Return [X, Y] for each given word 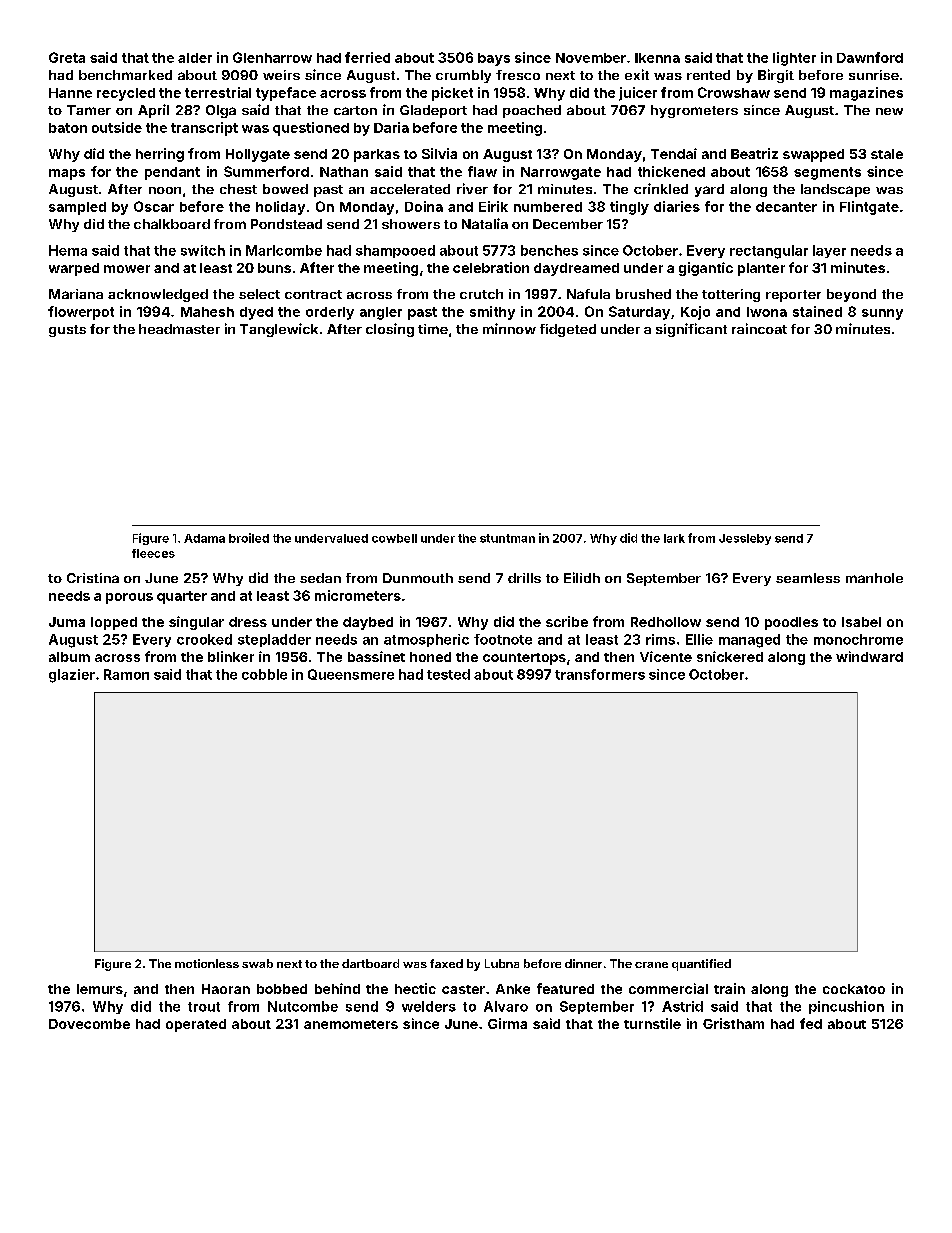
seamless [808, 578]
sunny [882, 314]
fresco [518, 75]
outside [117, 127]
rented [708, 75]
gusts [67, 331]
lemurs [100, 989]
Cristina [93, 578]
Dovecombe [89, 1024]
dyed [256, 313]
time [433, 329]
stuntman [507, 538]
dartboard [370, 963]
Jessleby [745, 539]
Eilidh [582, 577]
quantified [701, 965]
